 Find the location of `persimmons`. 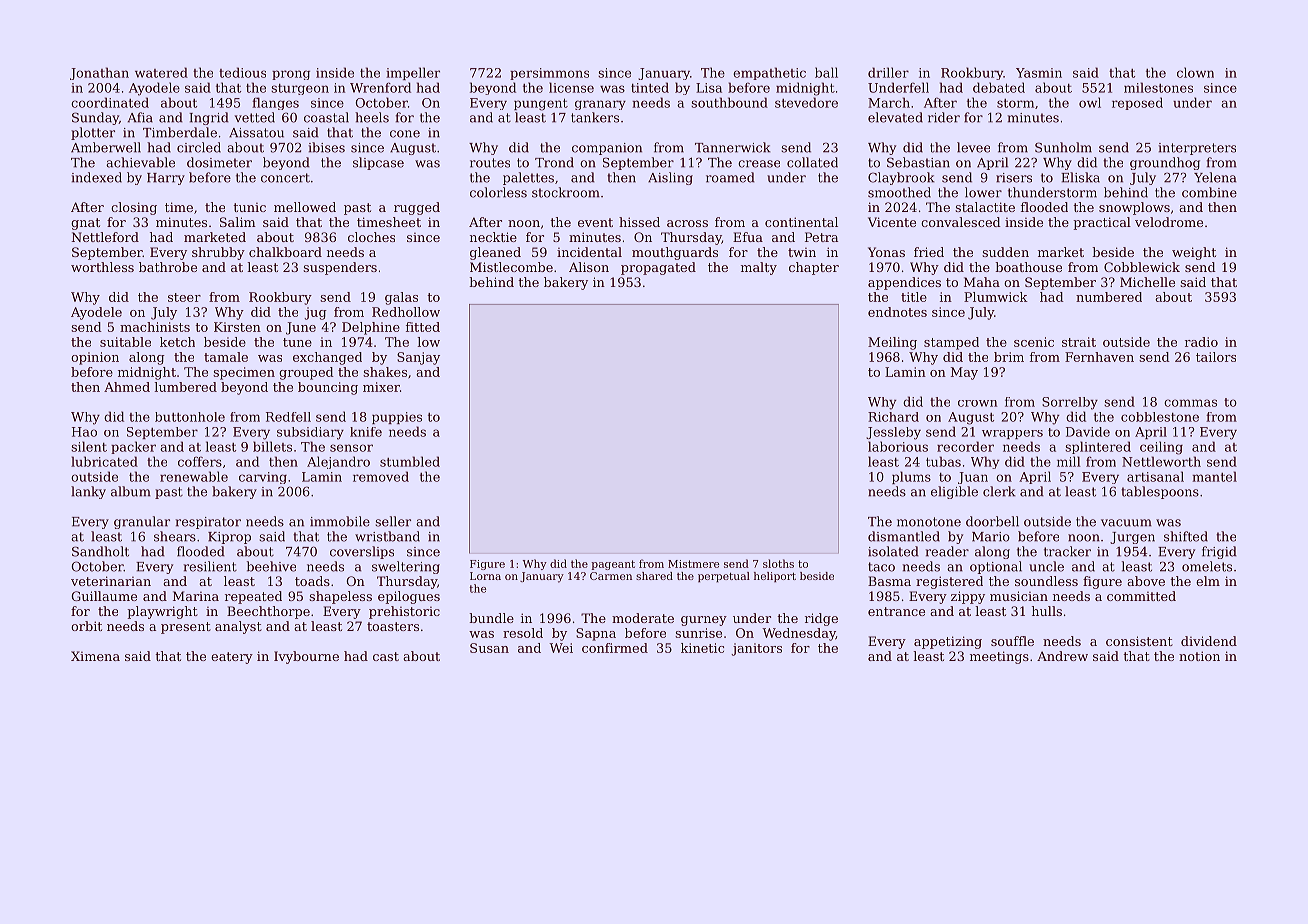

persimmons is located at coordinates (549, 74).
